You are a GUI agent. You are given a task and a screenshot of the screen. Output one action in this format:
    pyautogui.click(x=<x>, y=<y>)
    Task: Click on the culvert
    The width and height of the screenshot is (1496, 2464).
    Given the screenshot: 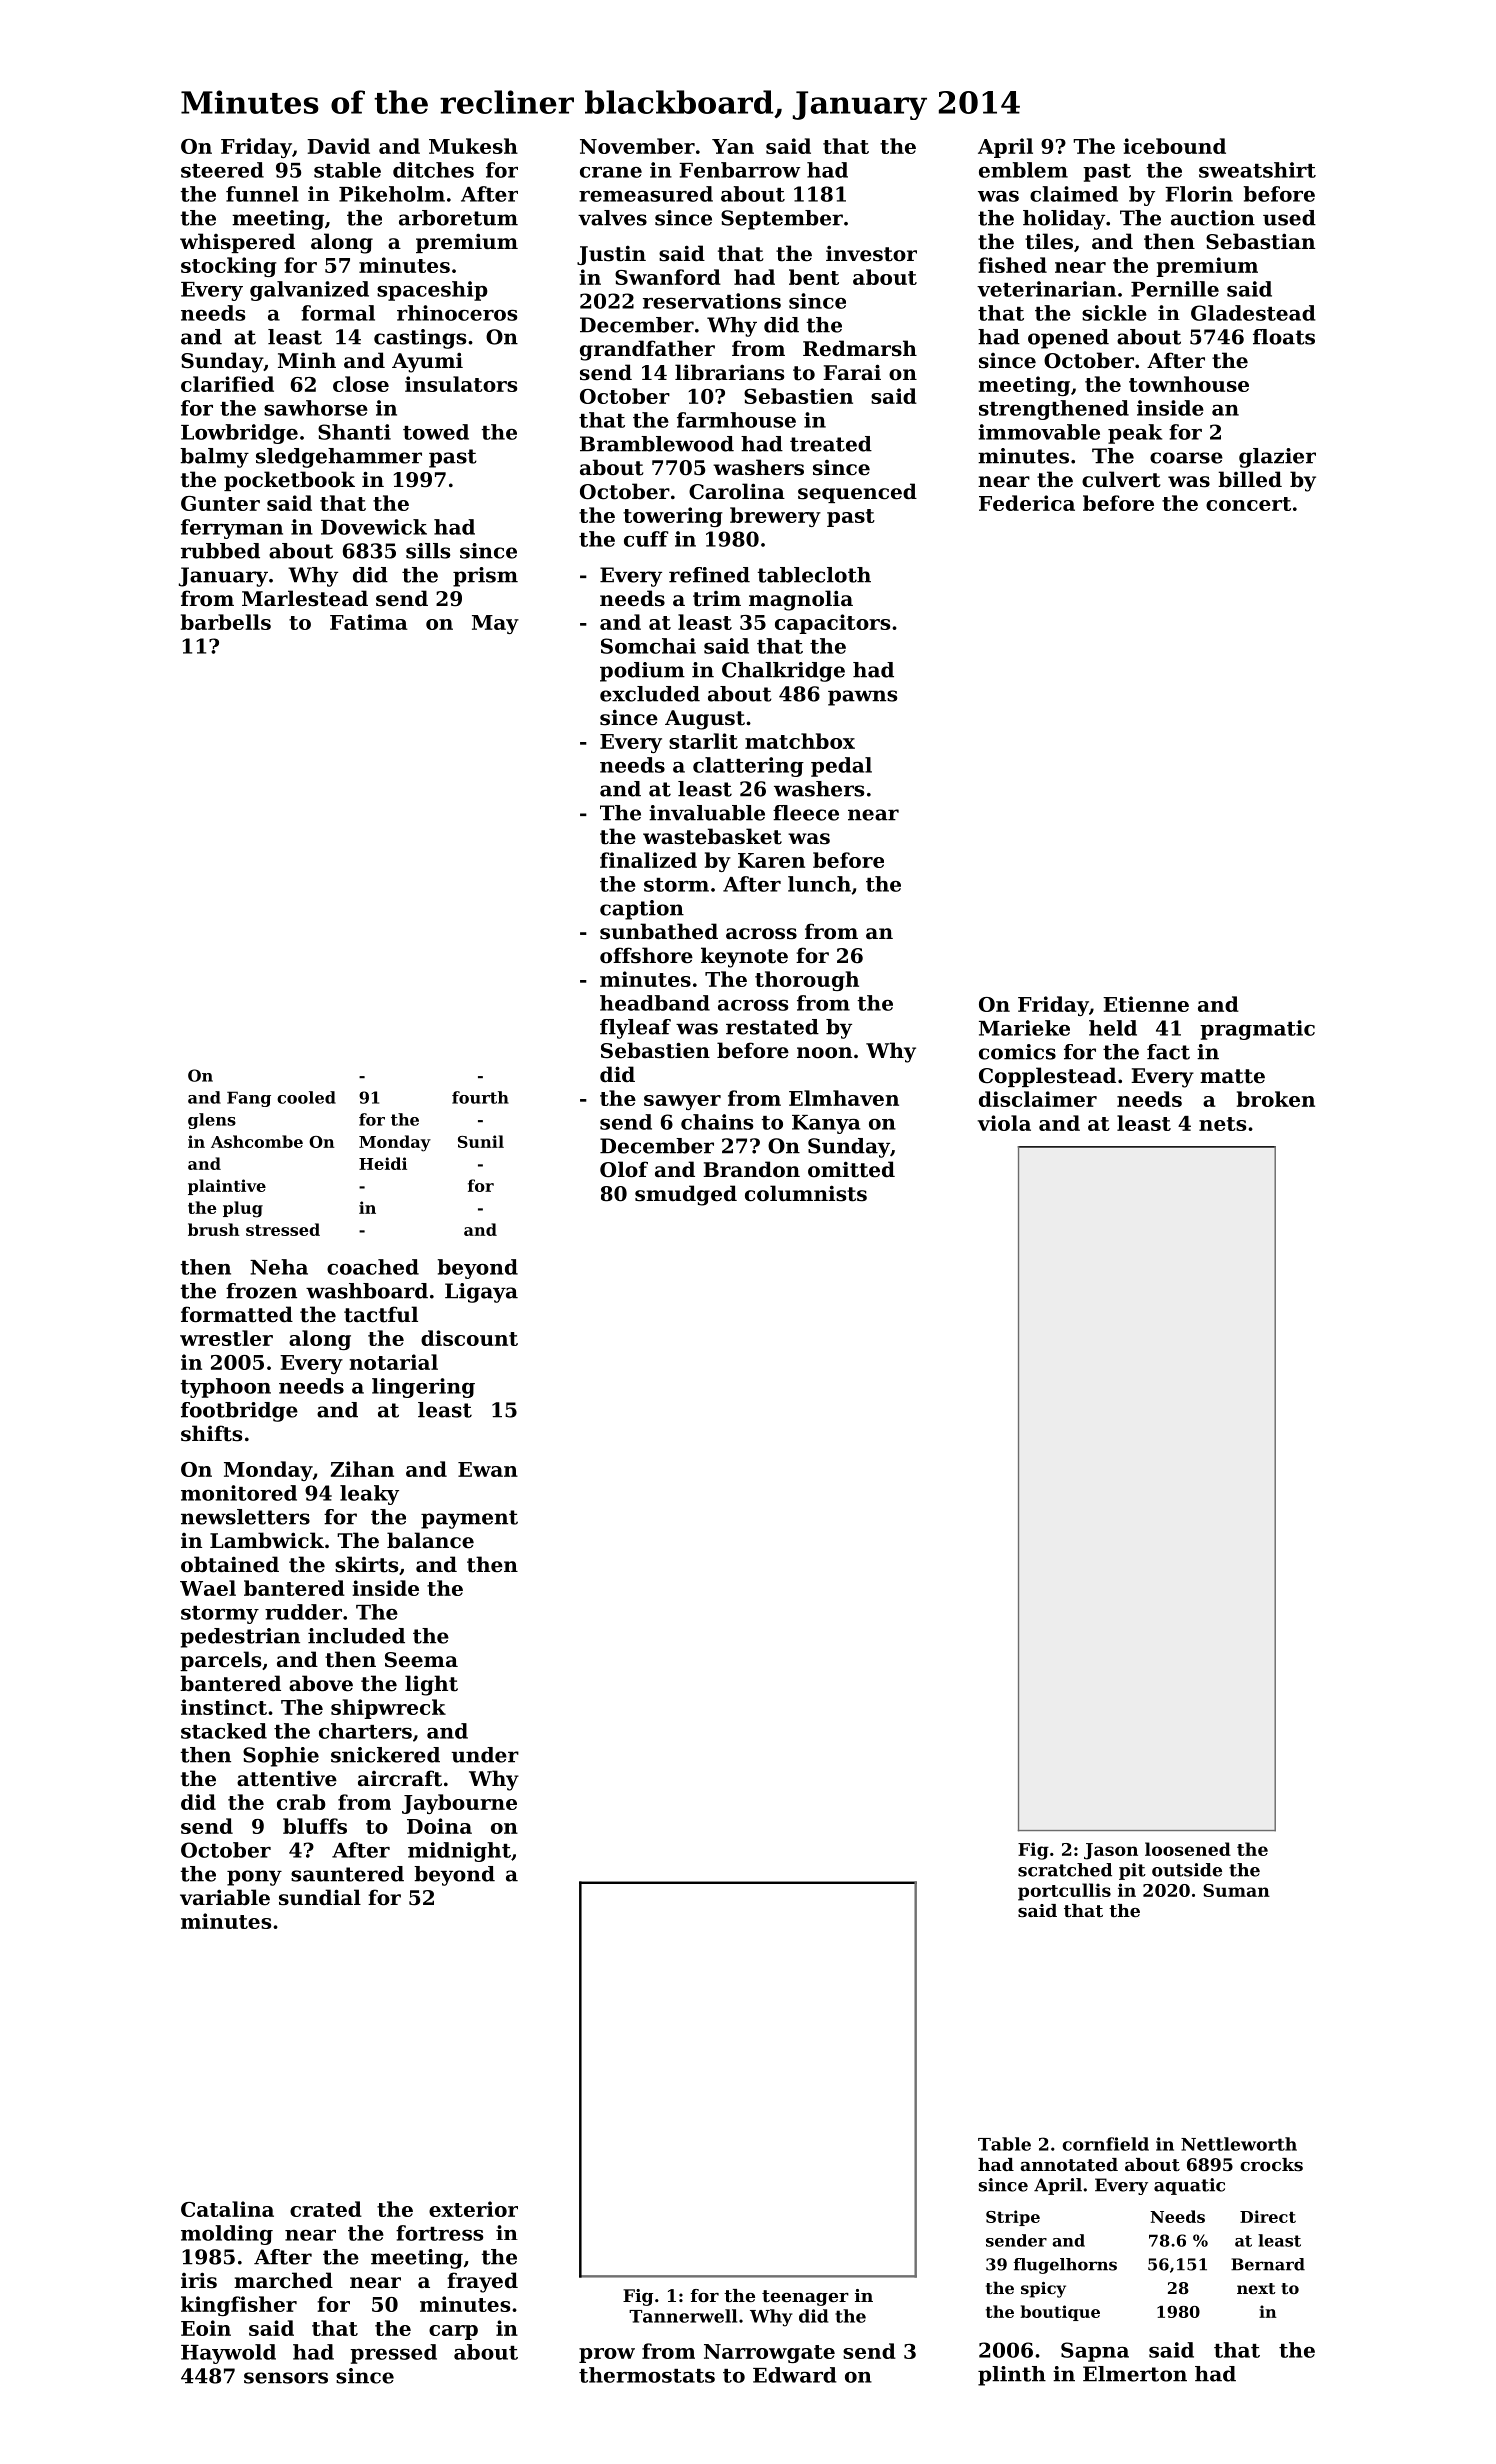 What is the action you would take?
    pyautogui.click(x=1121, y=479)
